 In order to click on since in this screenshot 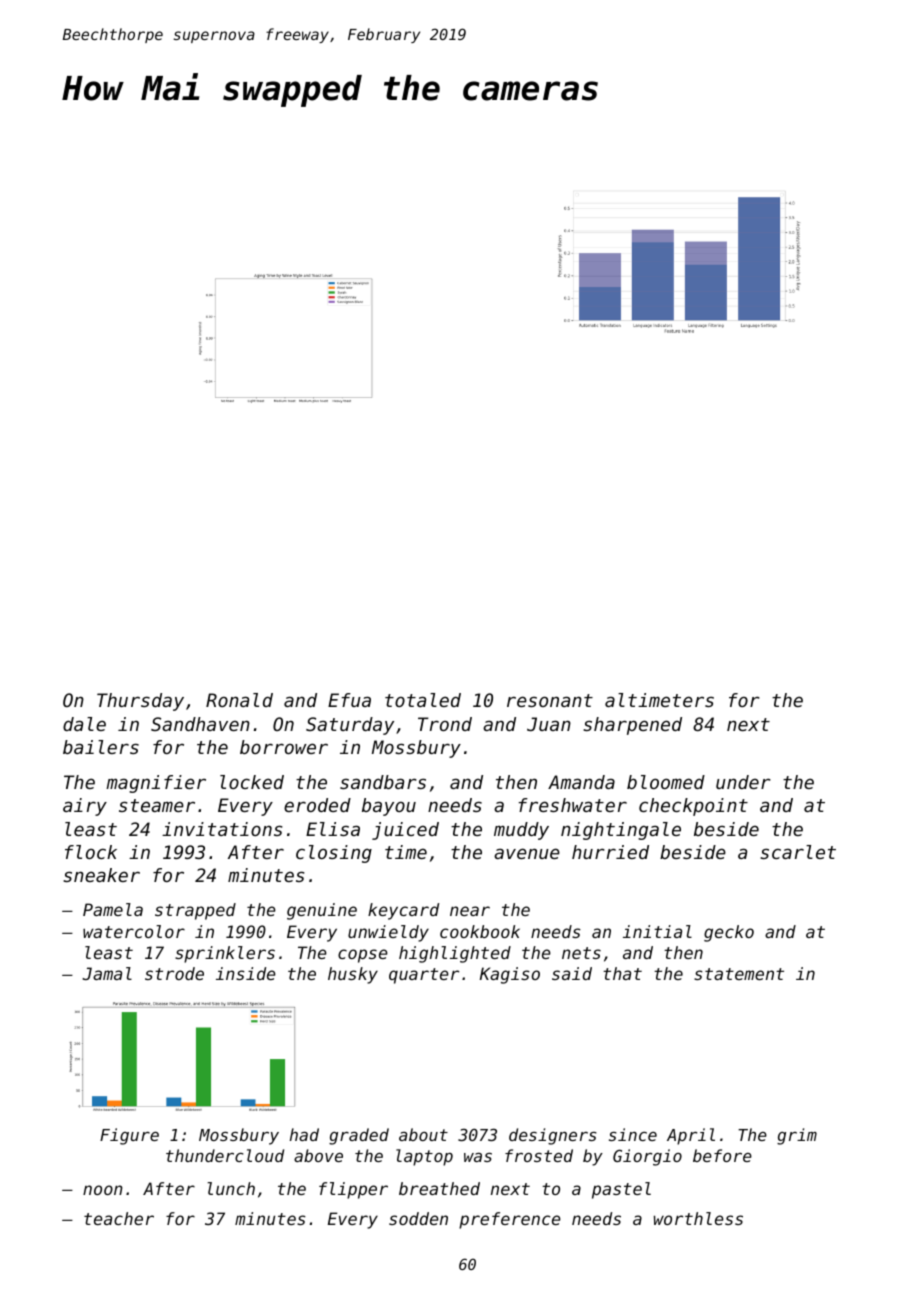, I will do `click(633, 1134)`.
